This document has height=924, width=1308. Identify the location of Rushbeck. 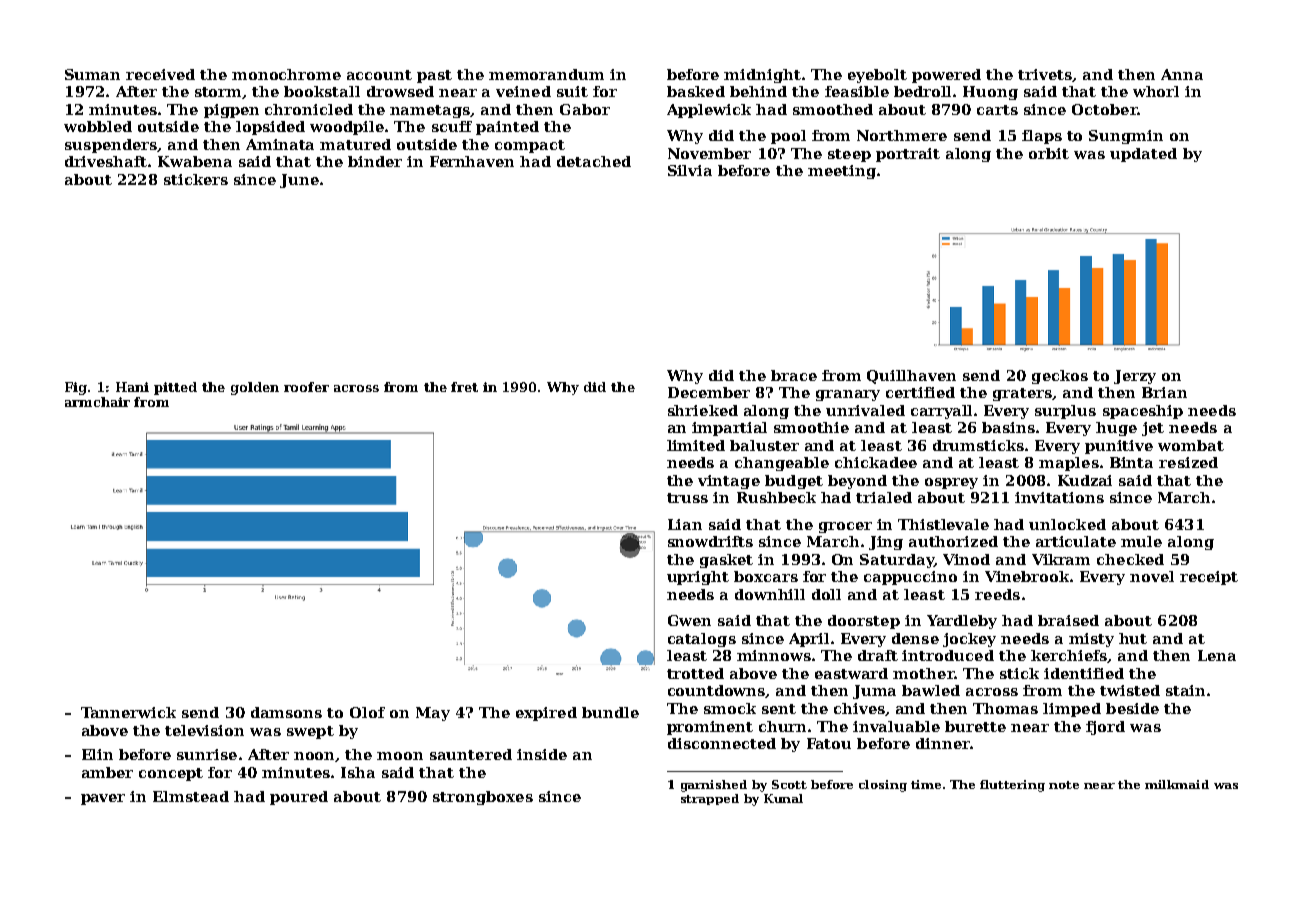
(776, 497).
